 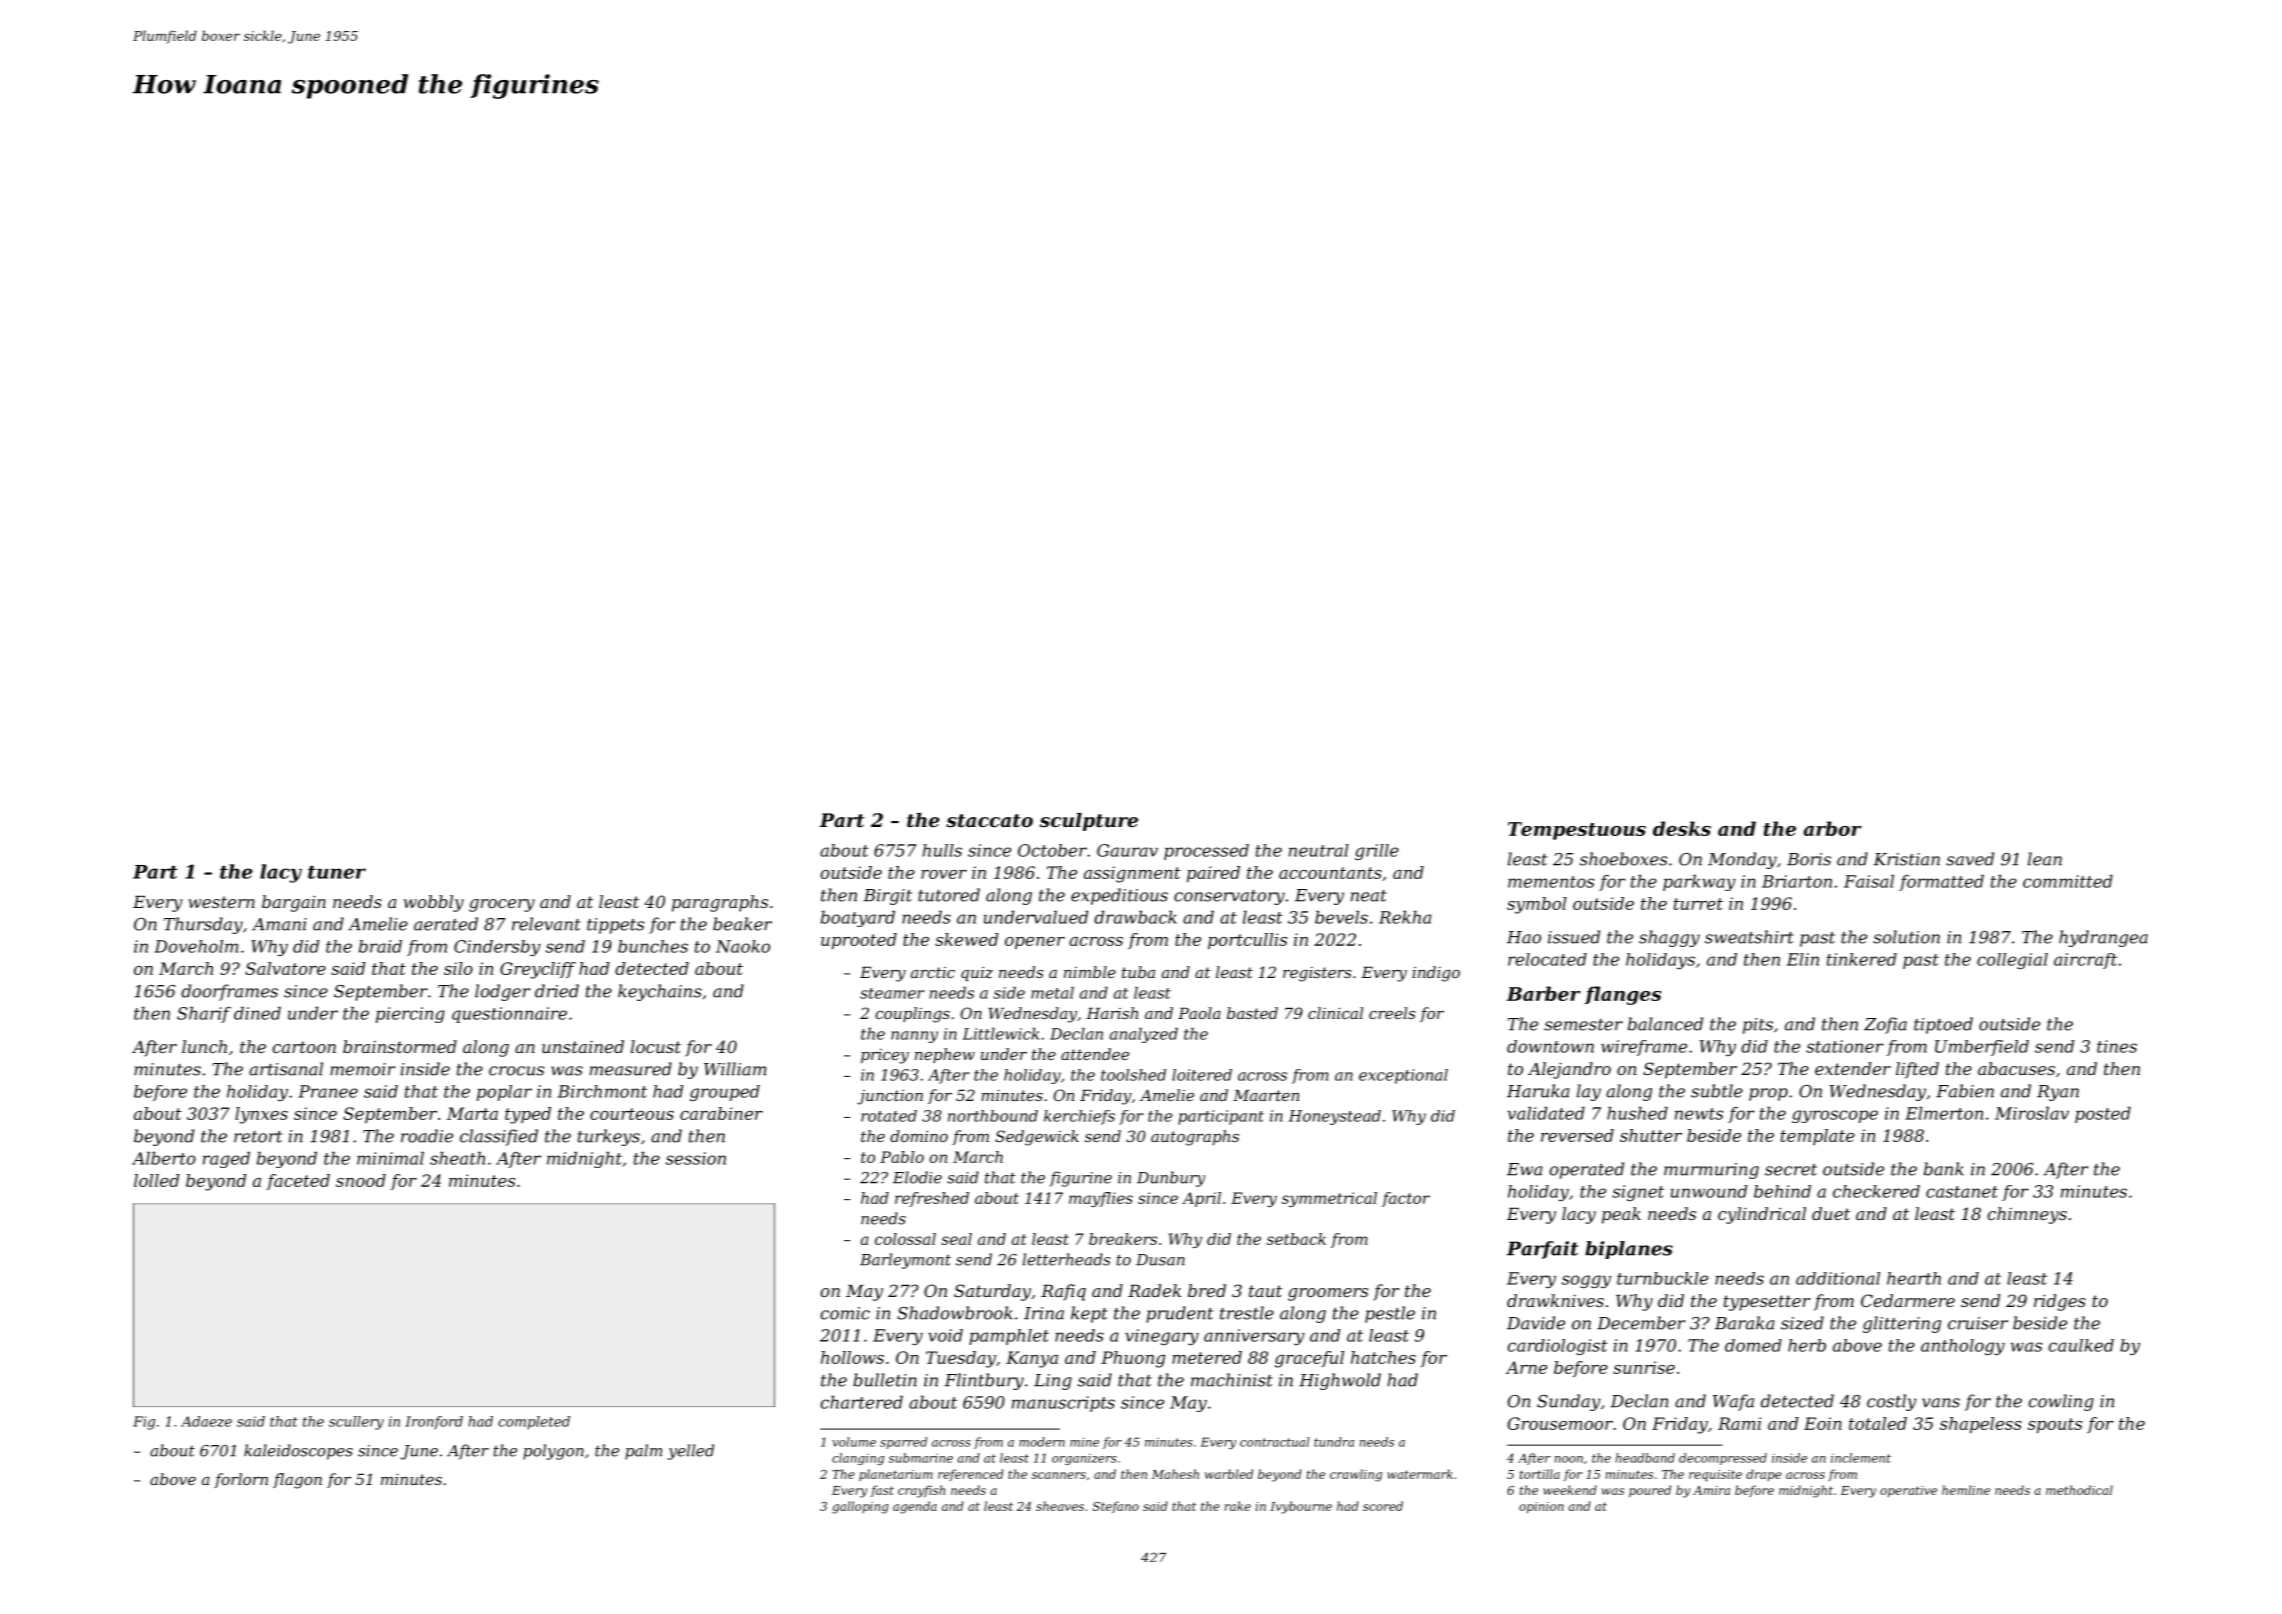 What do you see at coordinates (1390, 1314) in the screenshot?
I see `pestle` at bounding box center [1390, 1314].
